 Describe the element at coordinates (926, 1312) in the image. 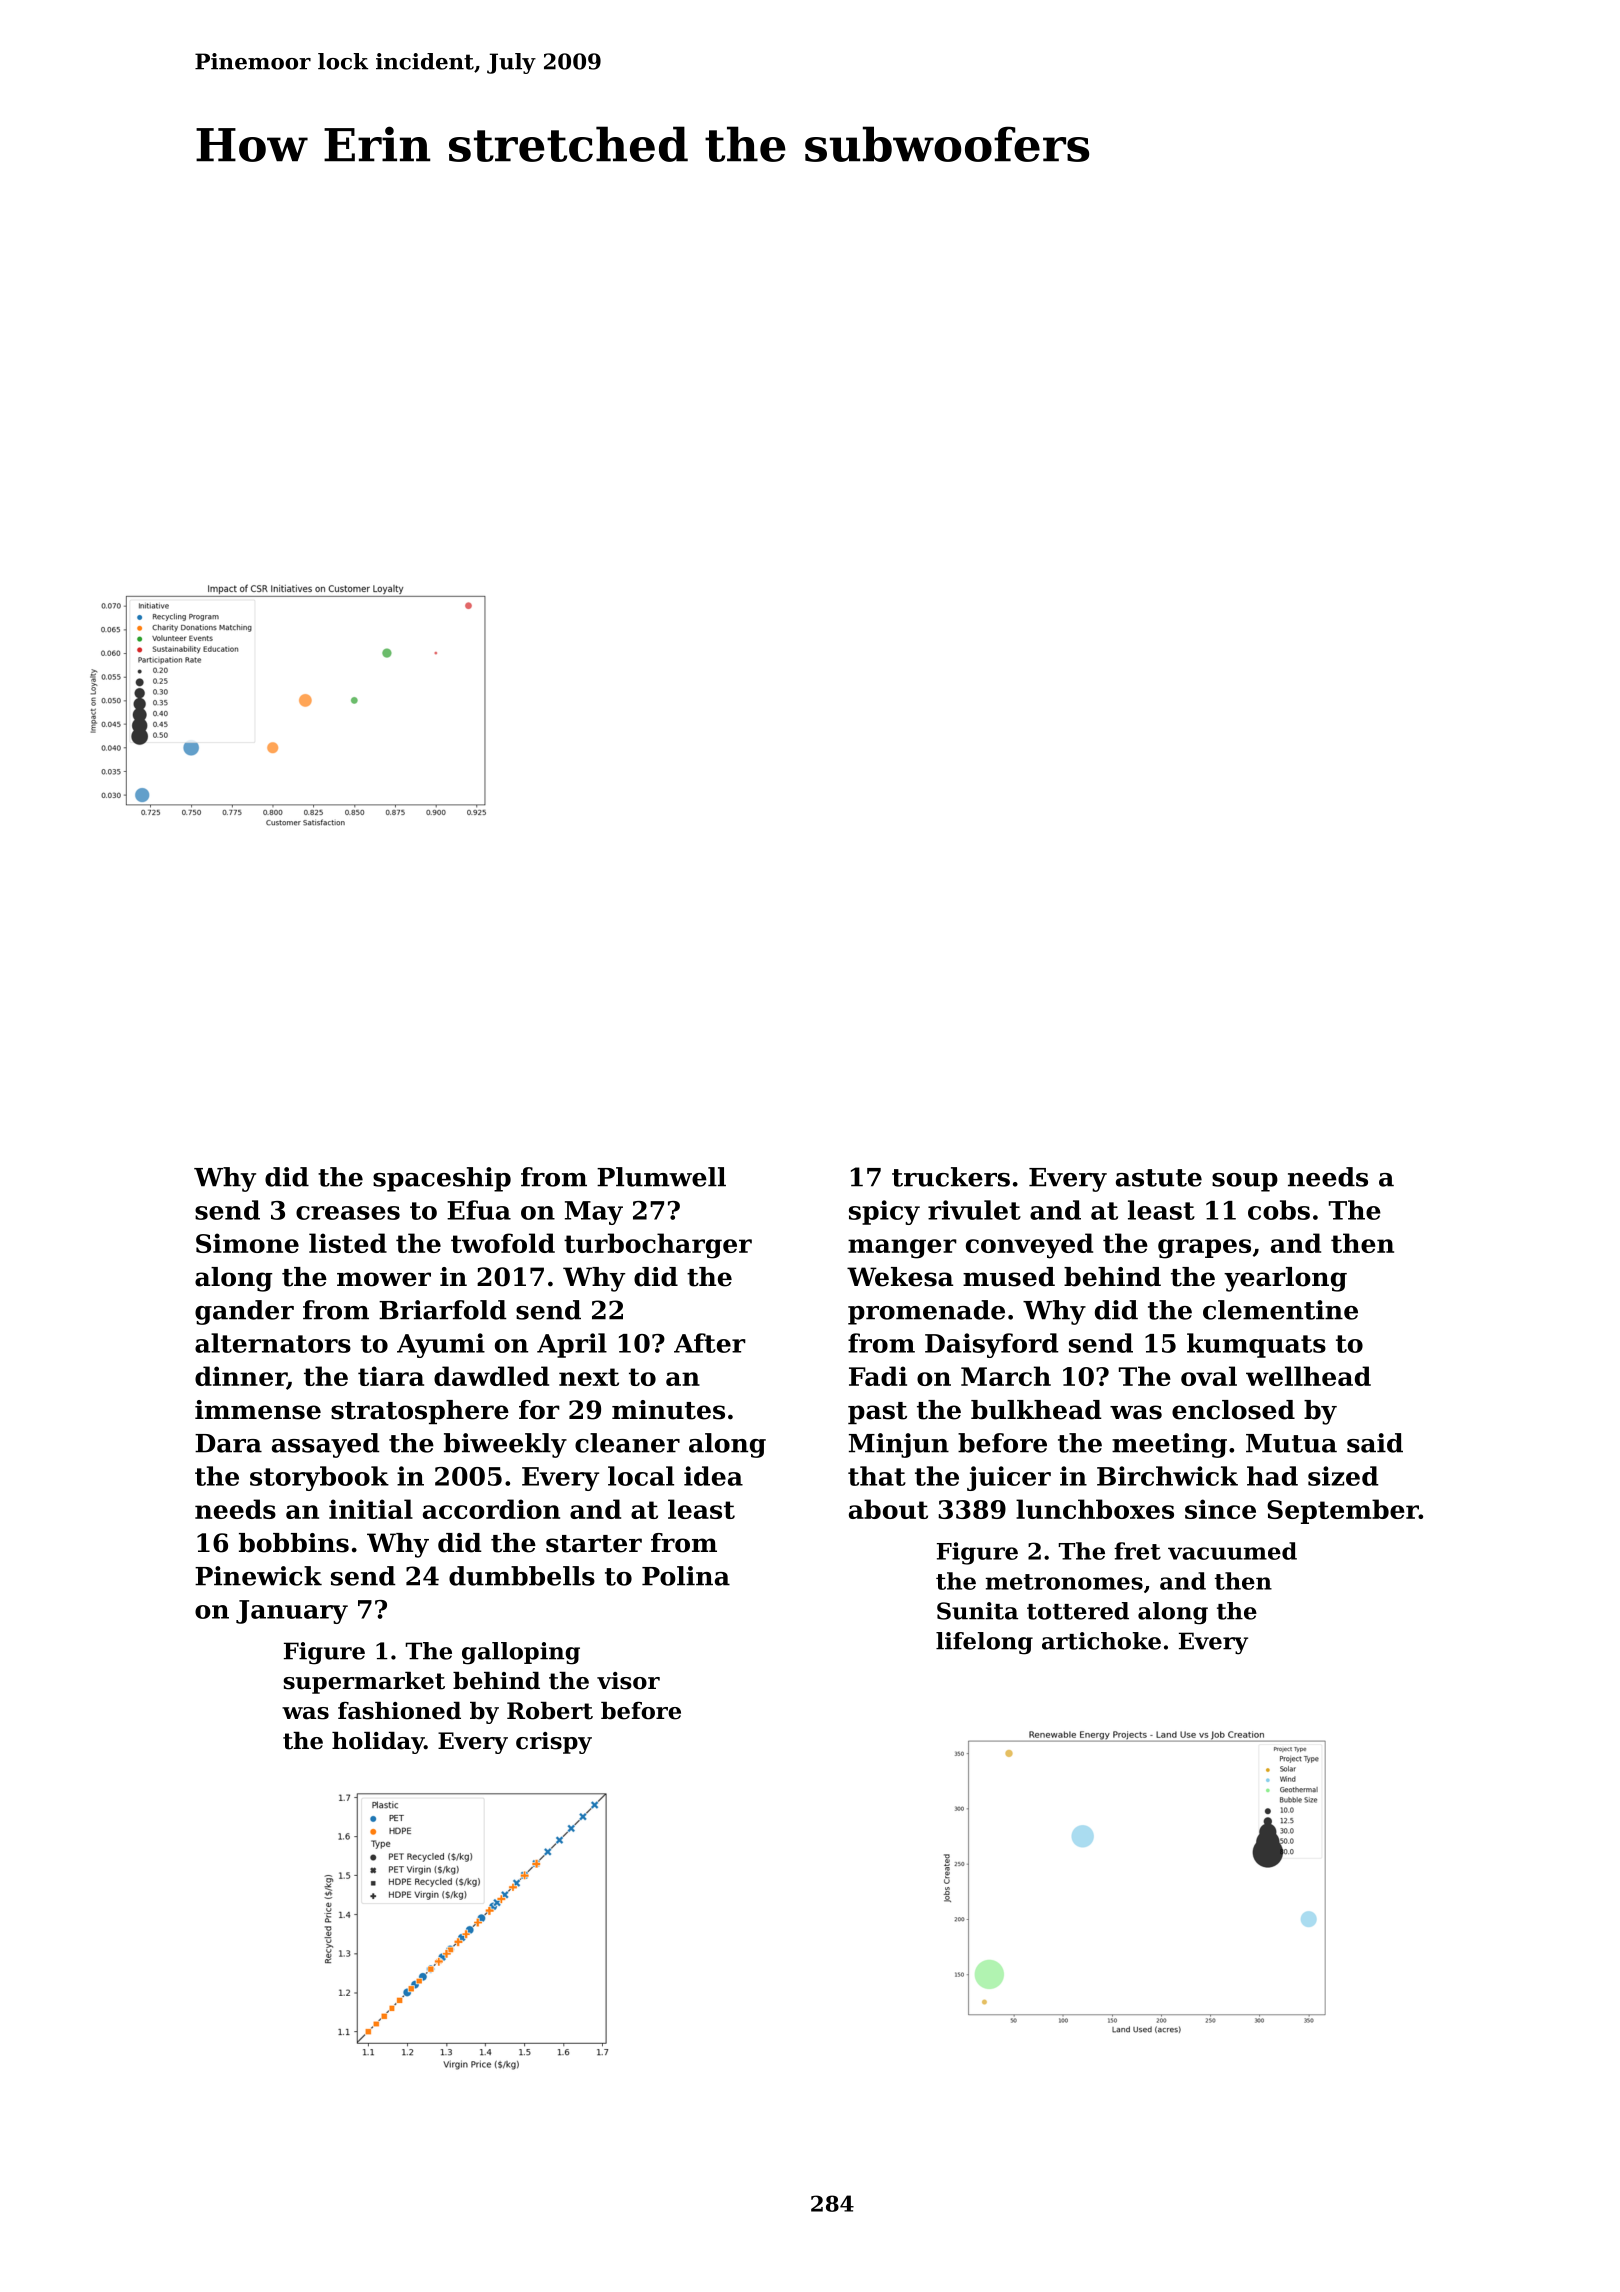

I see `promenade` at that location.
